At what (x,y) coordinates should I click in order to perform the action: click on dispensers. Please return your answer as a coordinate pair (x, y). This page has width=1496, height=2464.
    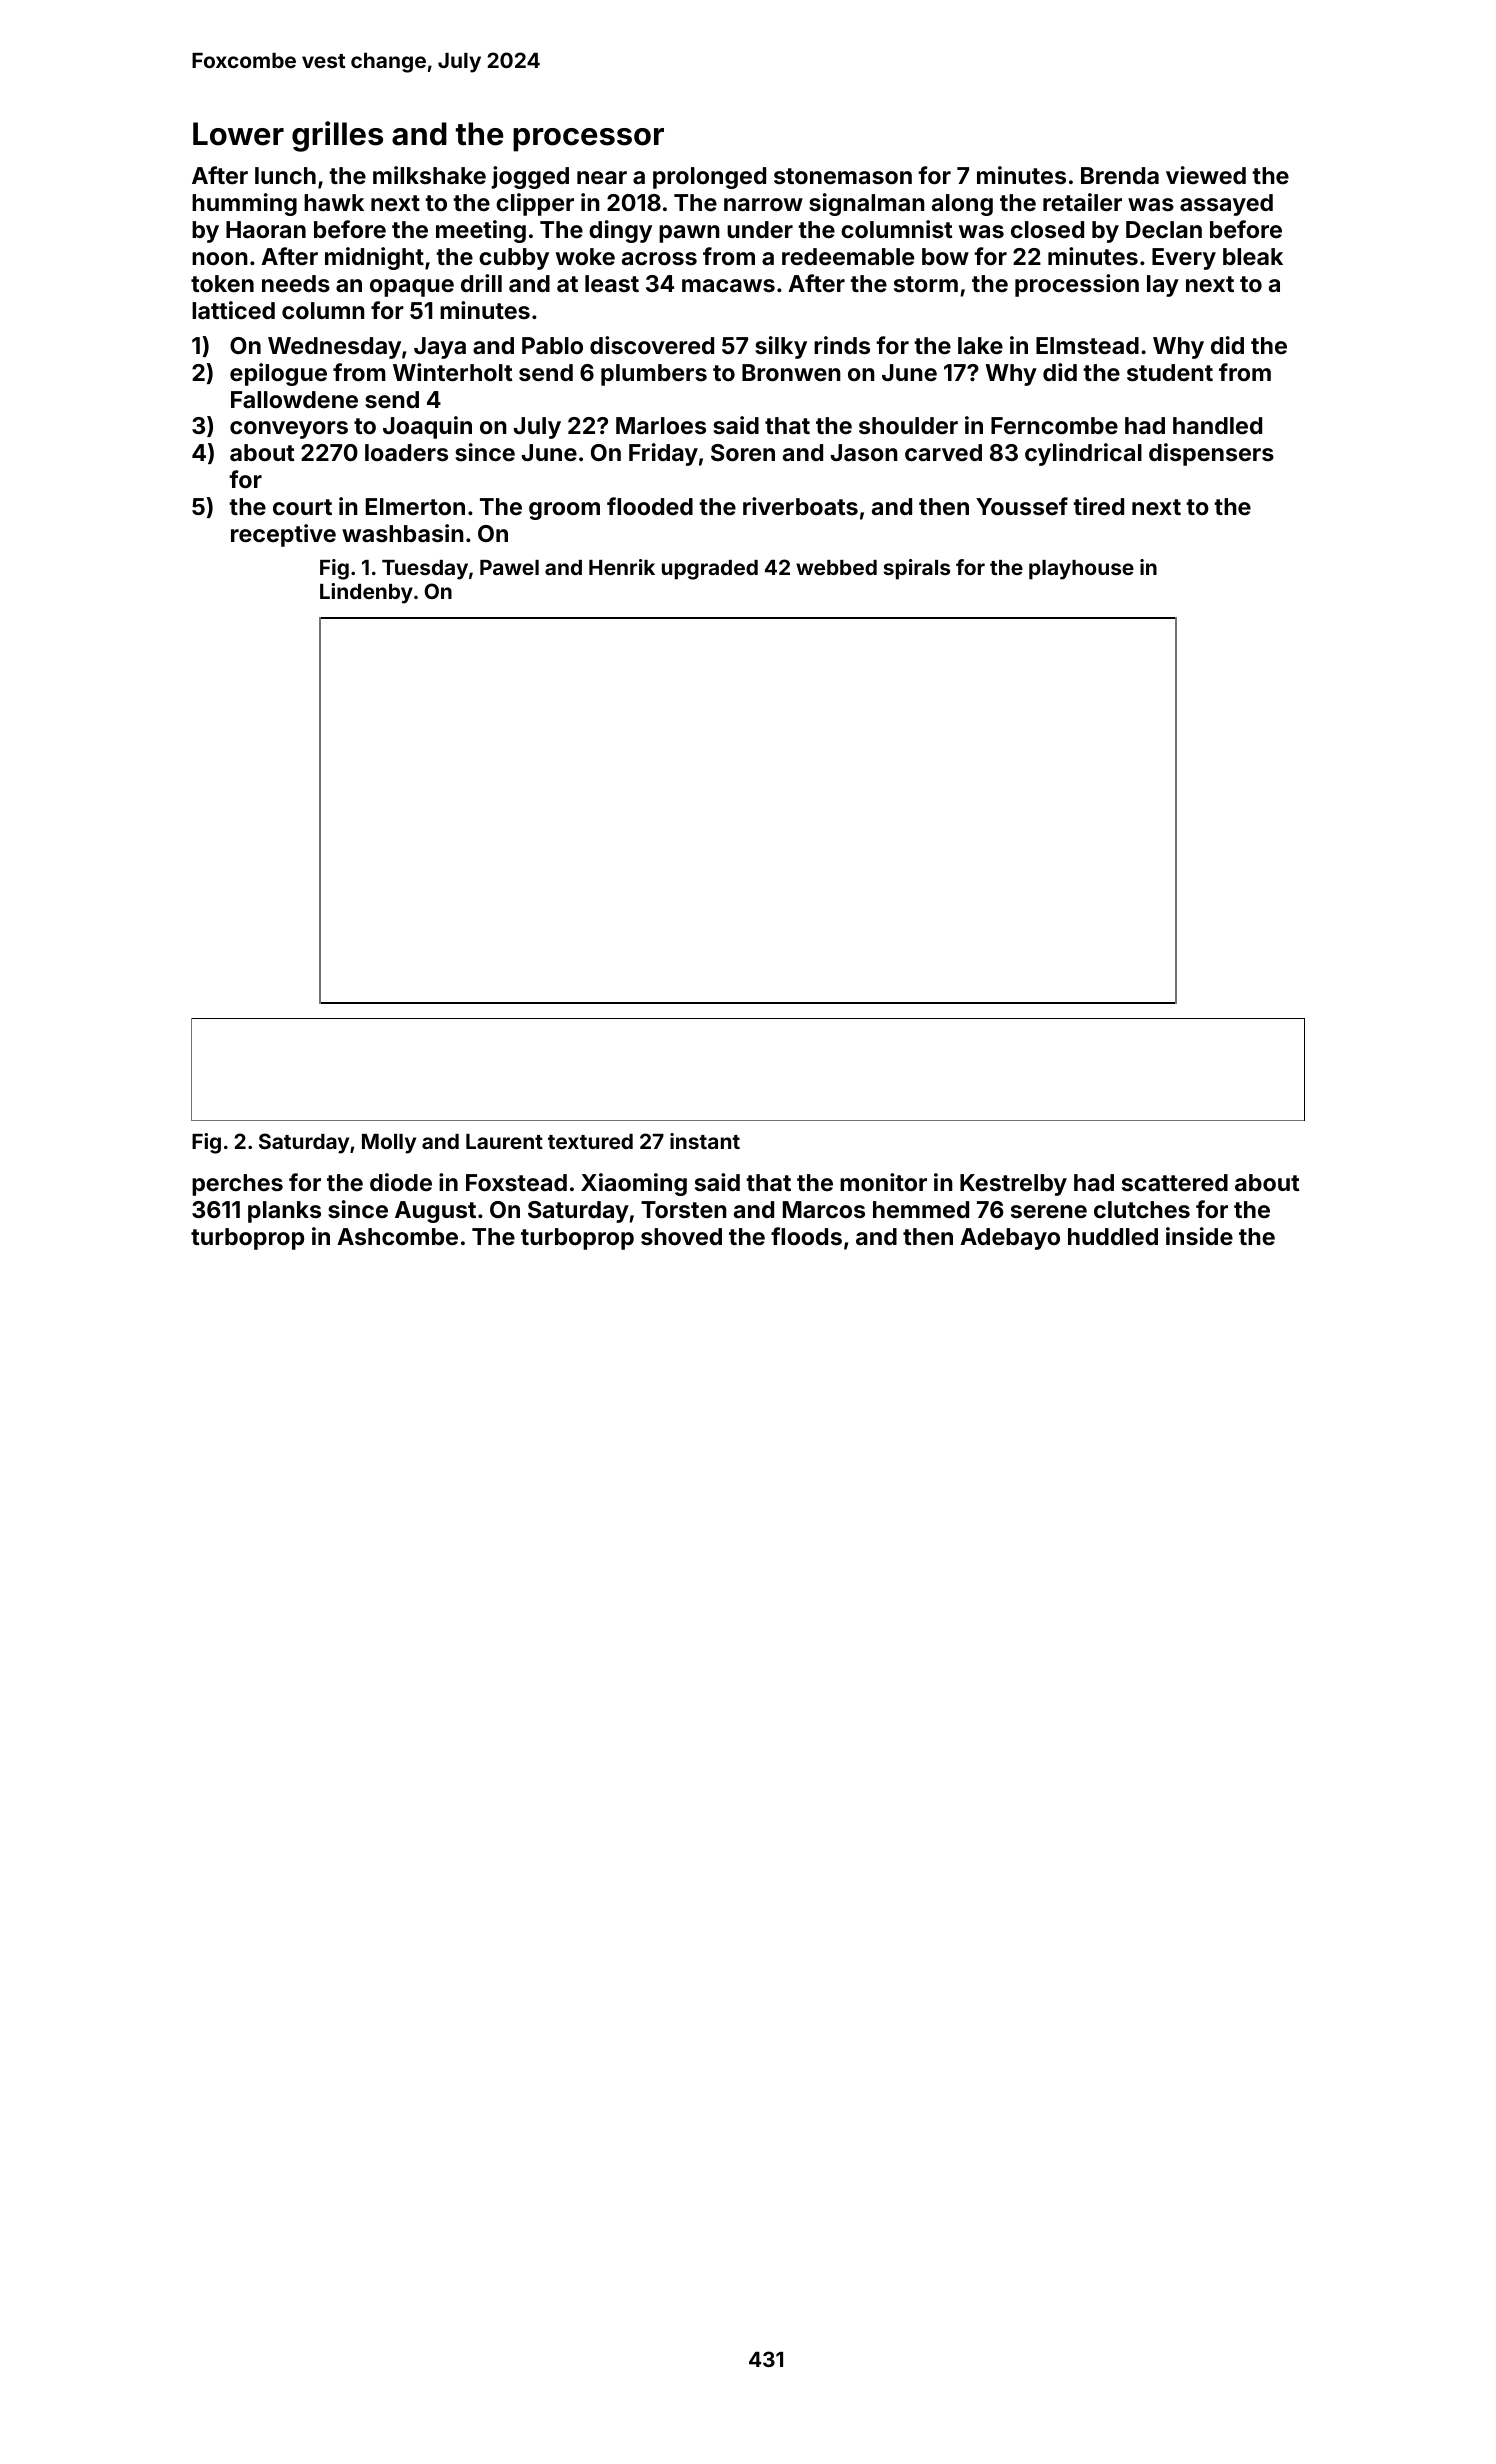
    Looking at the image, I should click on (1211, 454).
